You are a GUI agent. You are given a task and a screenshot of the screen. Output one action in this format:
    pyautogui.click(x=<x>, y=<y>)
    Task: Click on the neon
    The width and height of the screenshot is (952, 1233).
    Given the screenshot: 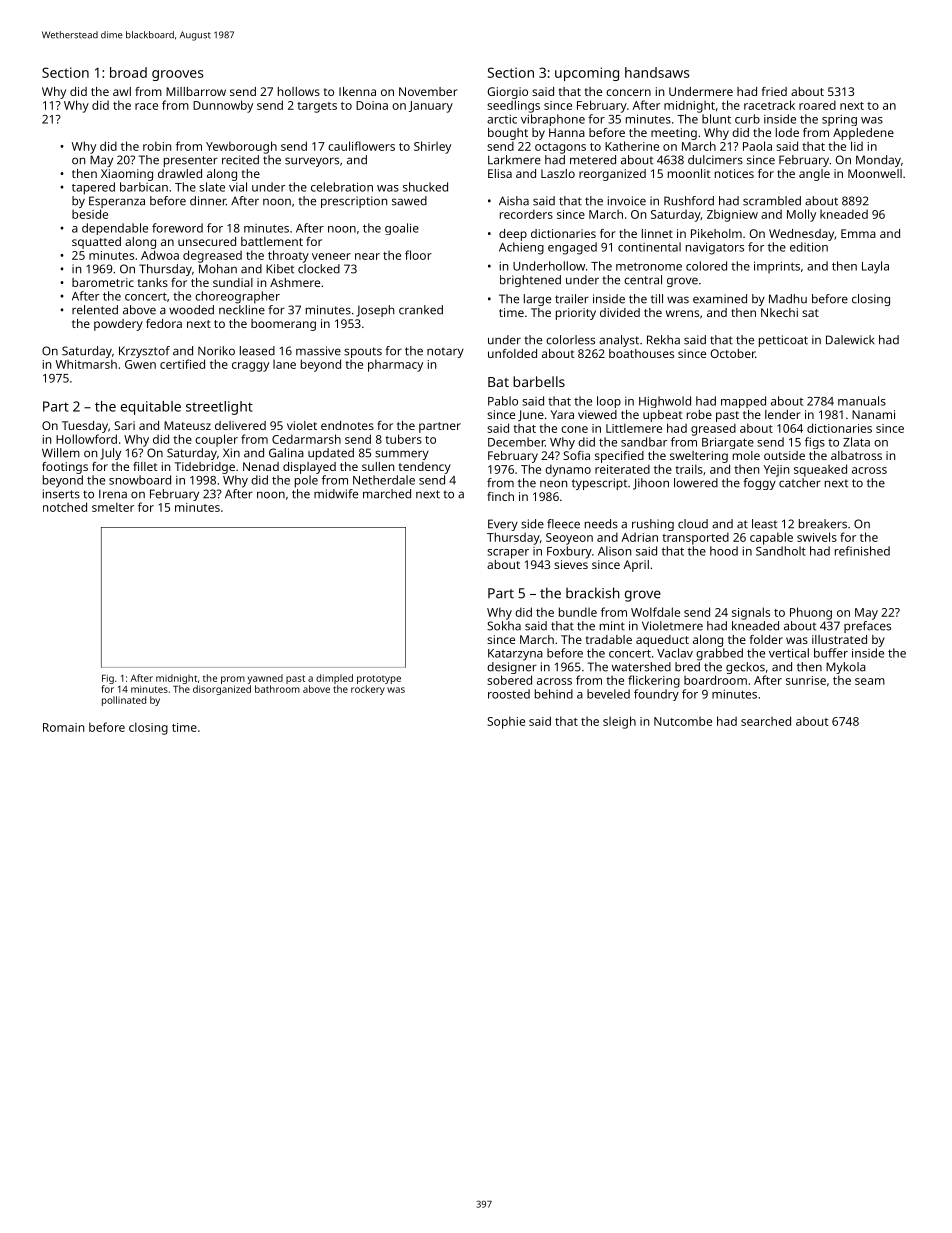 What is the action you would take?
    pyautogui.click(x=553, y=484)
